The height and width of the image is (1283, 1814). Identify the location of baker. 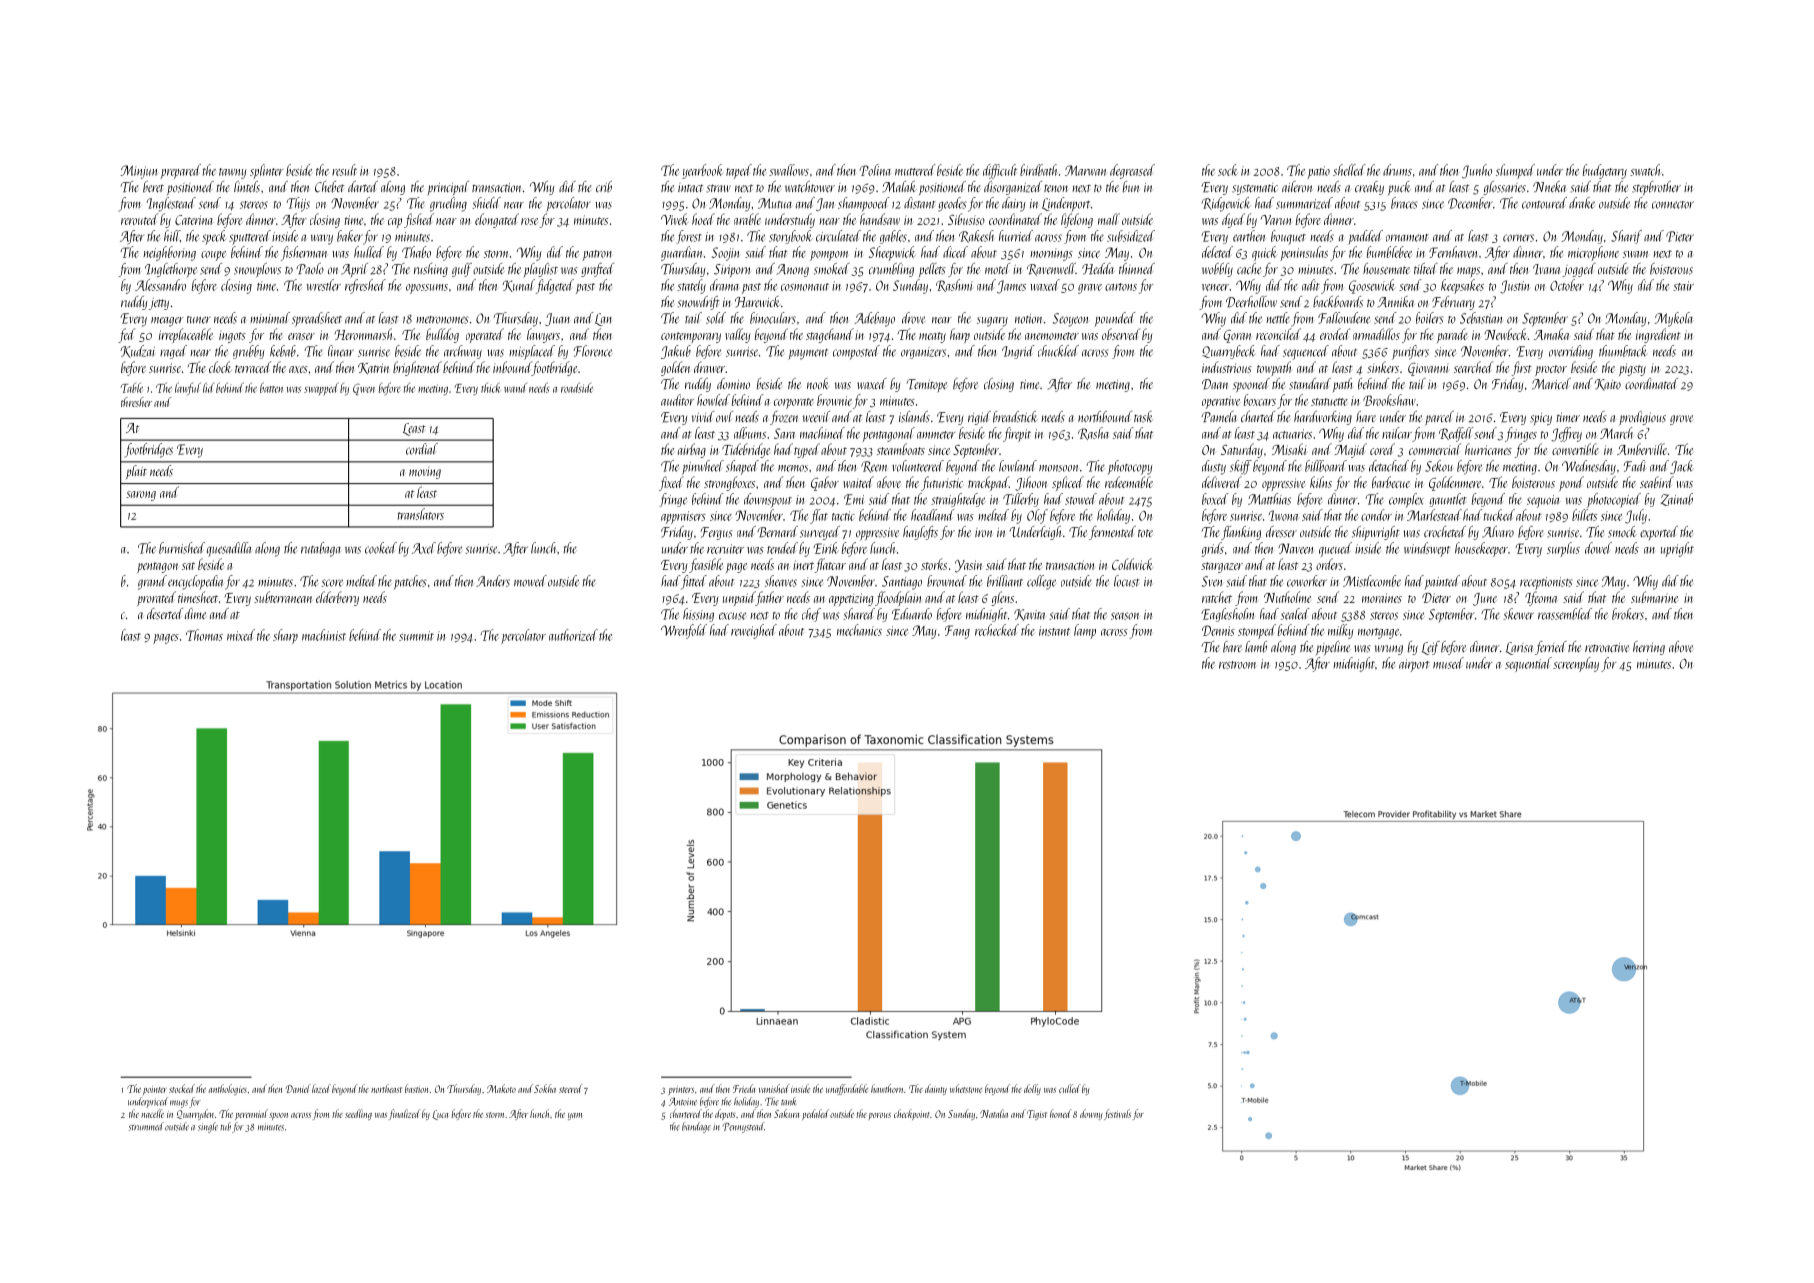
(350, 236).
